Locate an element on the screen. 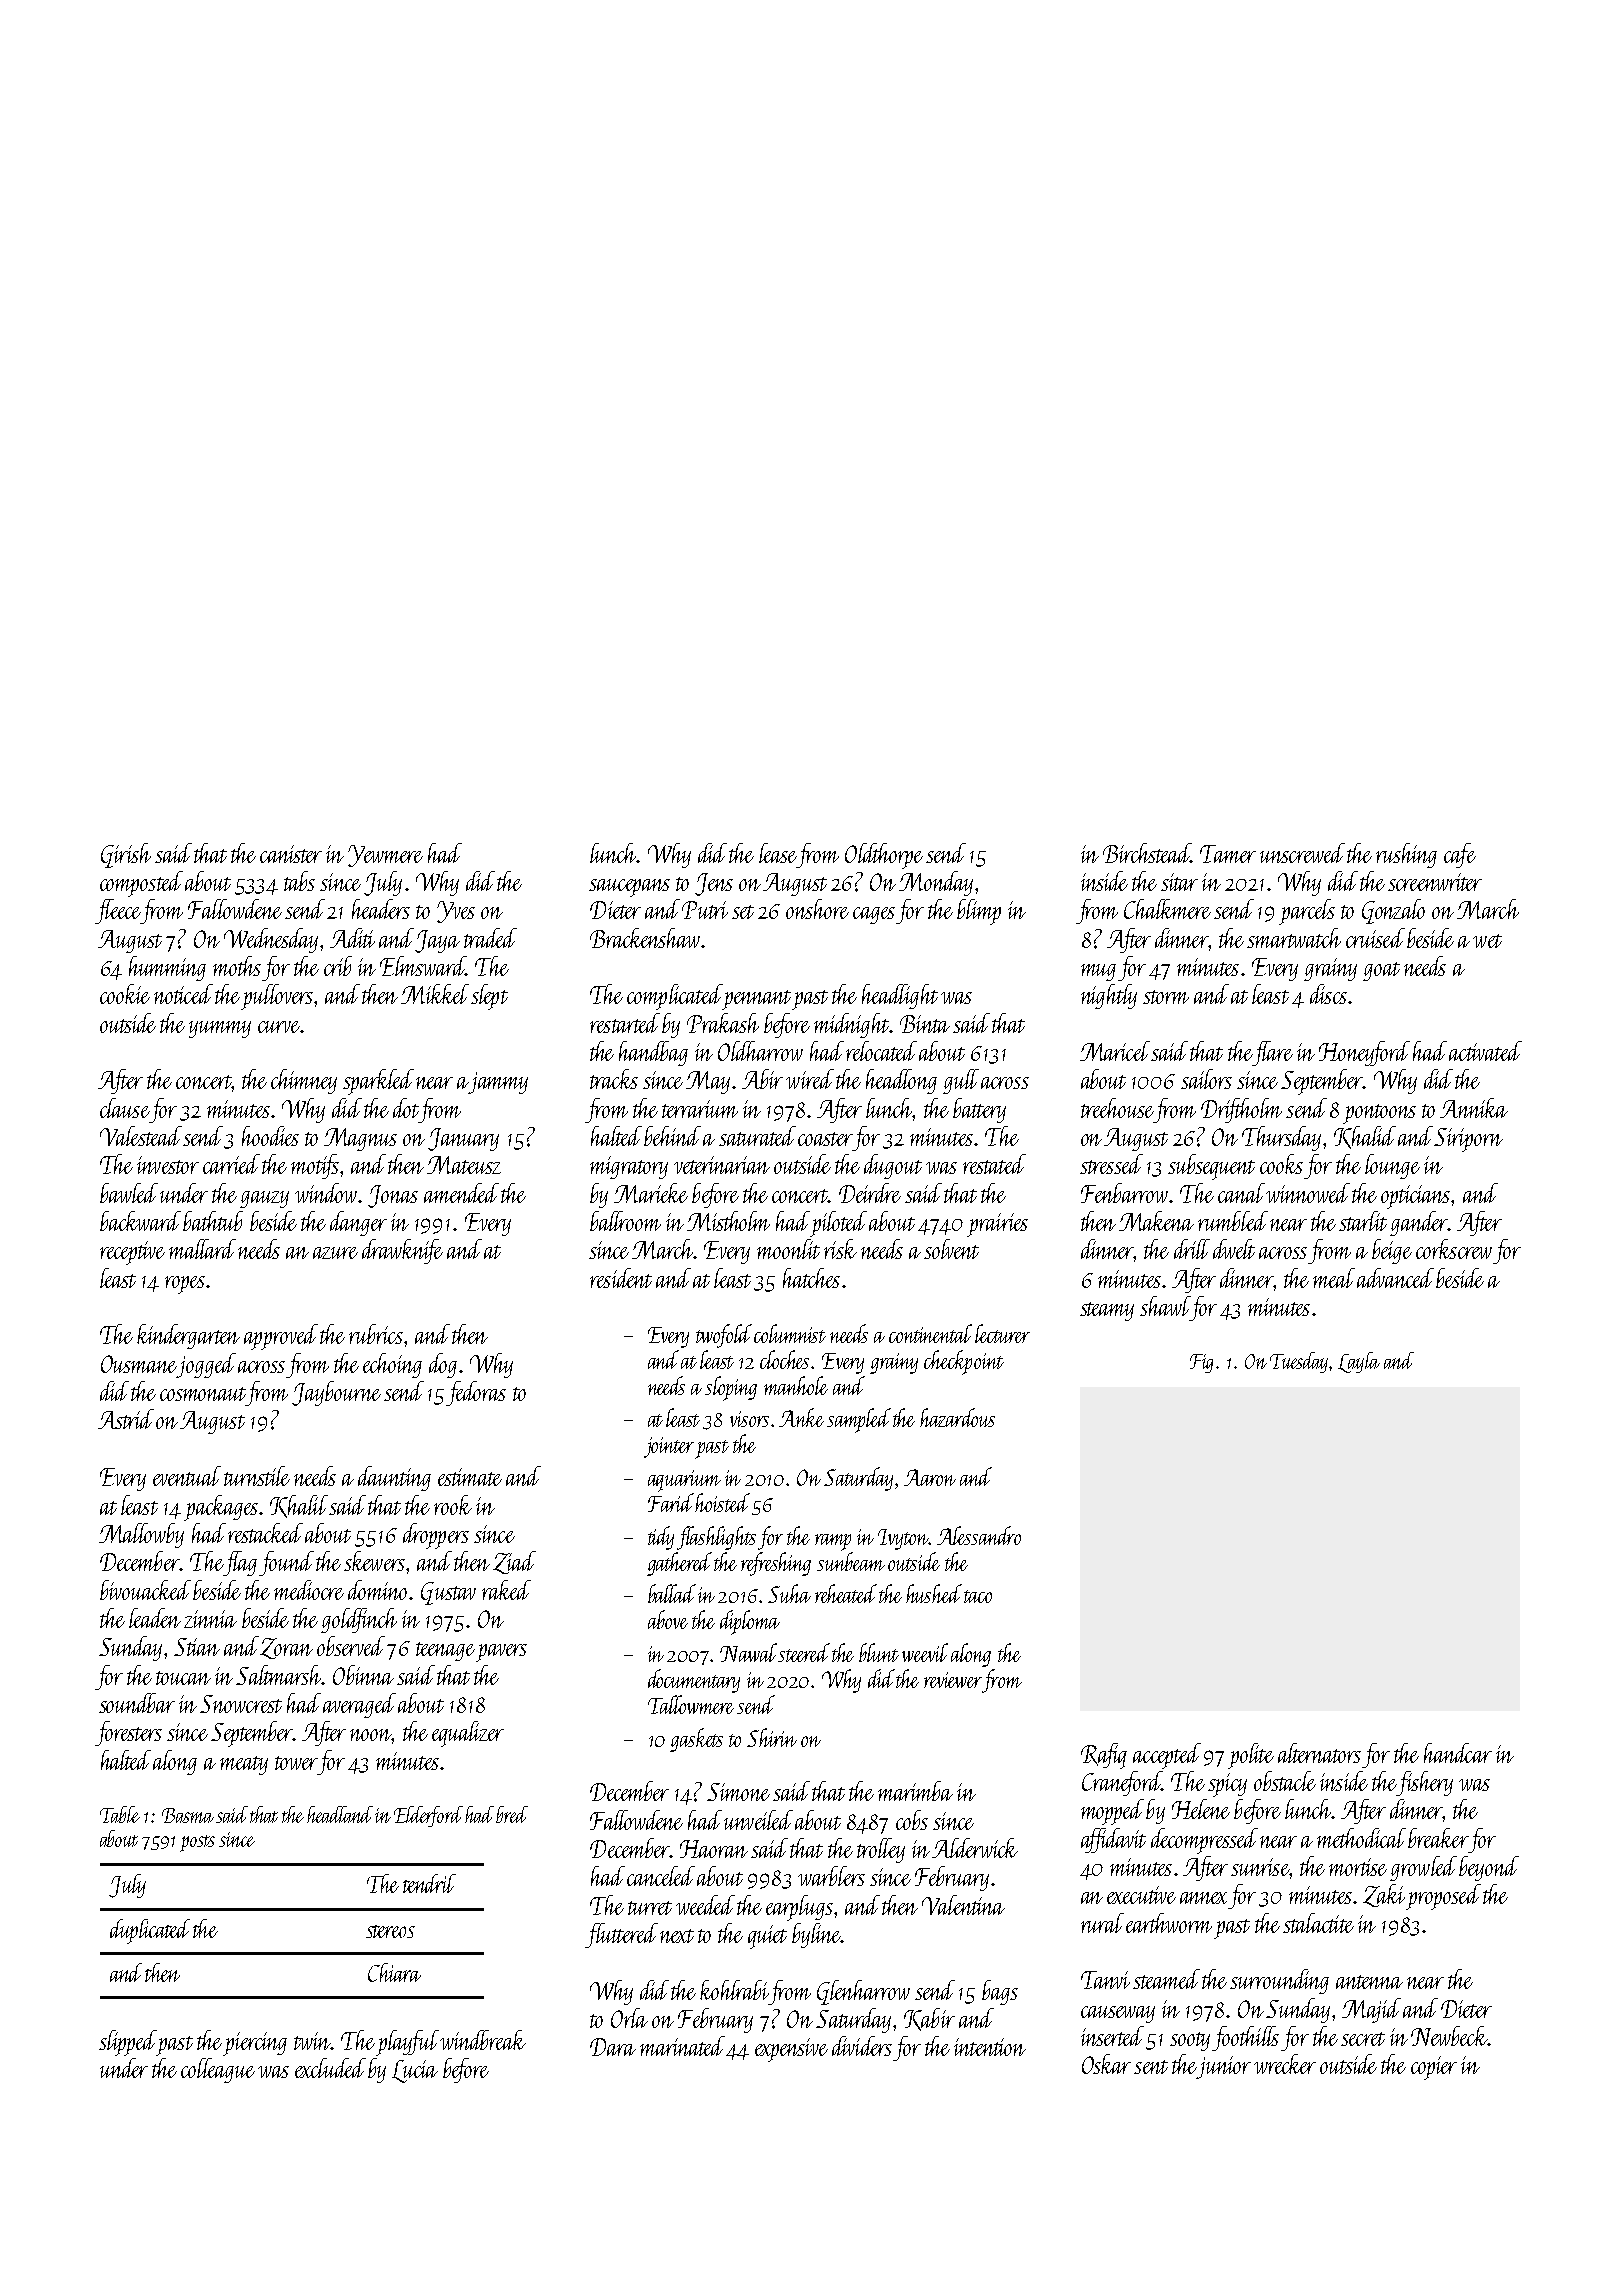  earthworm is located at coordinates (1169, 1923).
